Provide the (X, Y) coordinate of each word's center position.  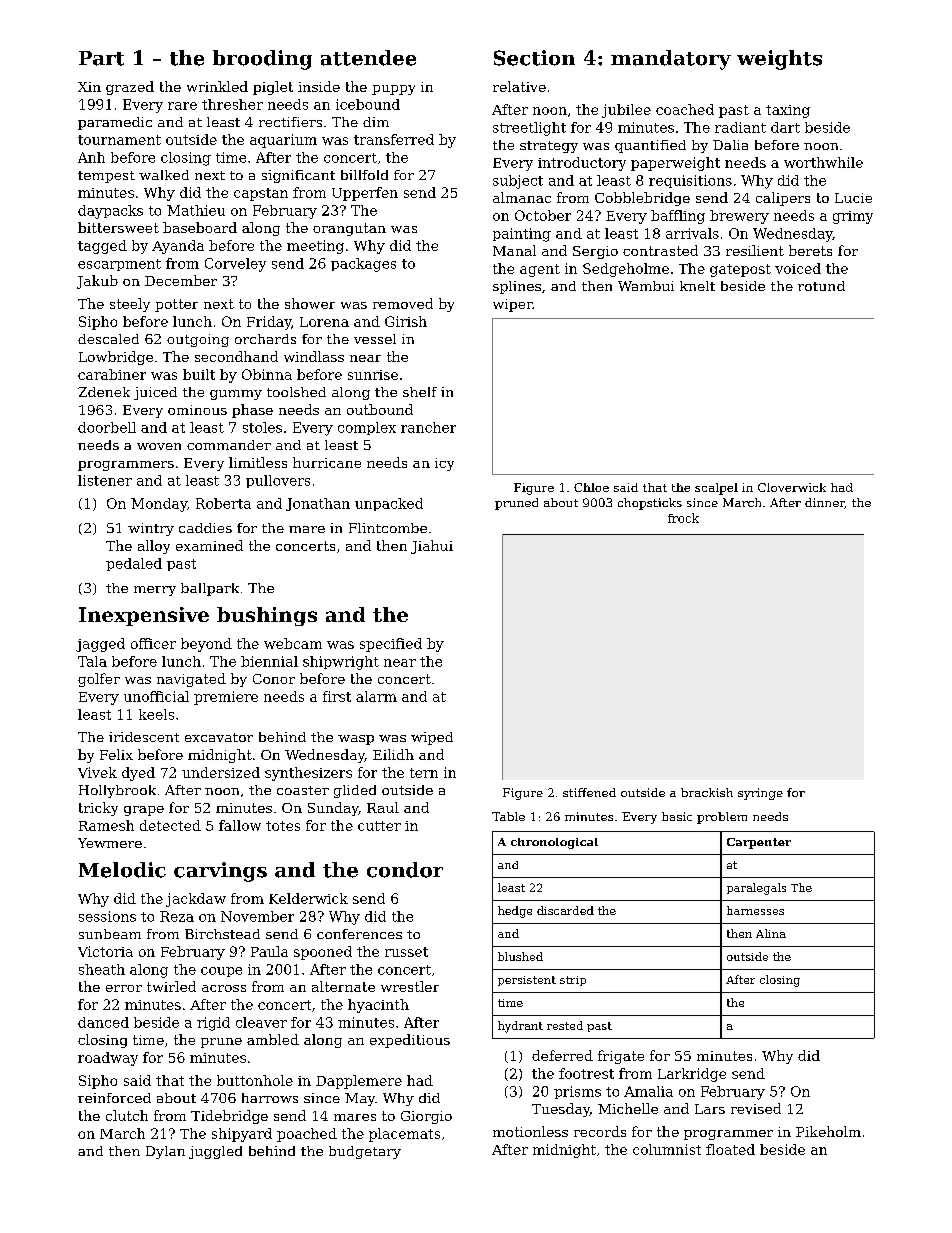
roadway (108, 1059)
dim (376, 122)
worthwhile (823, 162)
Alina (771, 933)
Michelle (628, 1108)
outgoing (198, 340)
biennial (269, 661)
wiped (432, 738)
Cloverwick (792, 487)
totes (283, 826)
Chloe (591, 487)
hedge (515, 912)
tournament (119, 140)
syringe (760, 794)
